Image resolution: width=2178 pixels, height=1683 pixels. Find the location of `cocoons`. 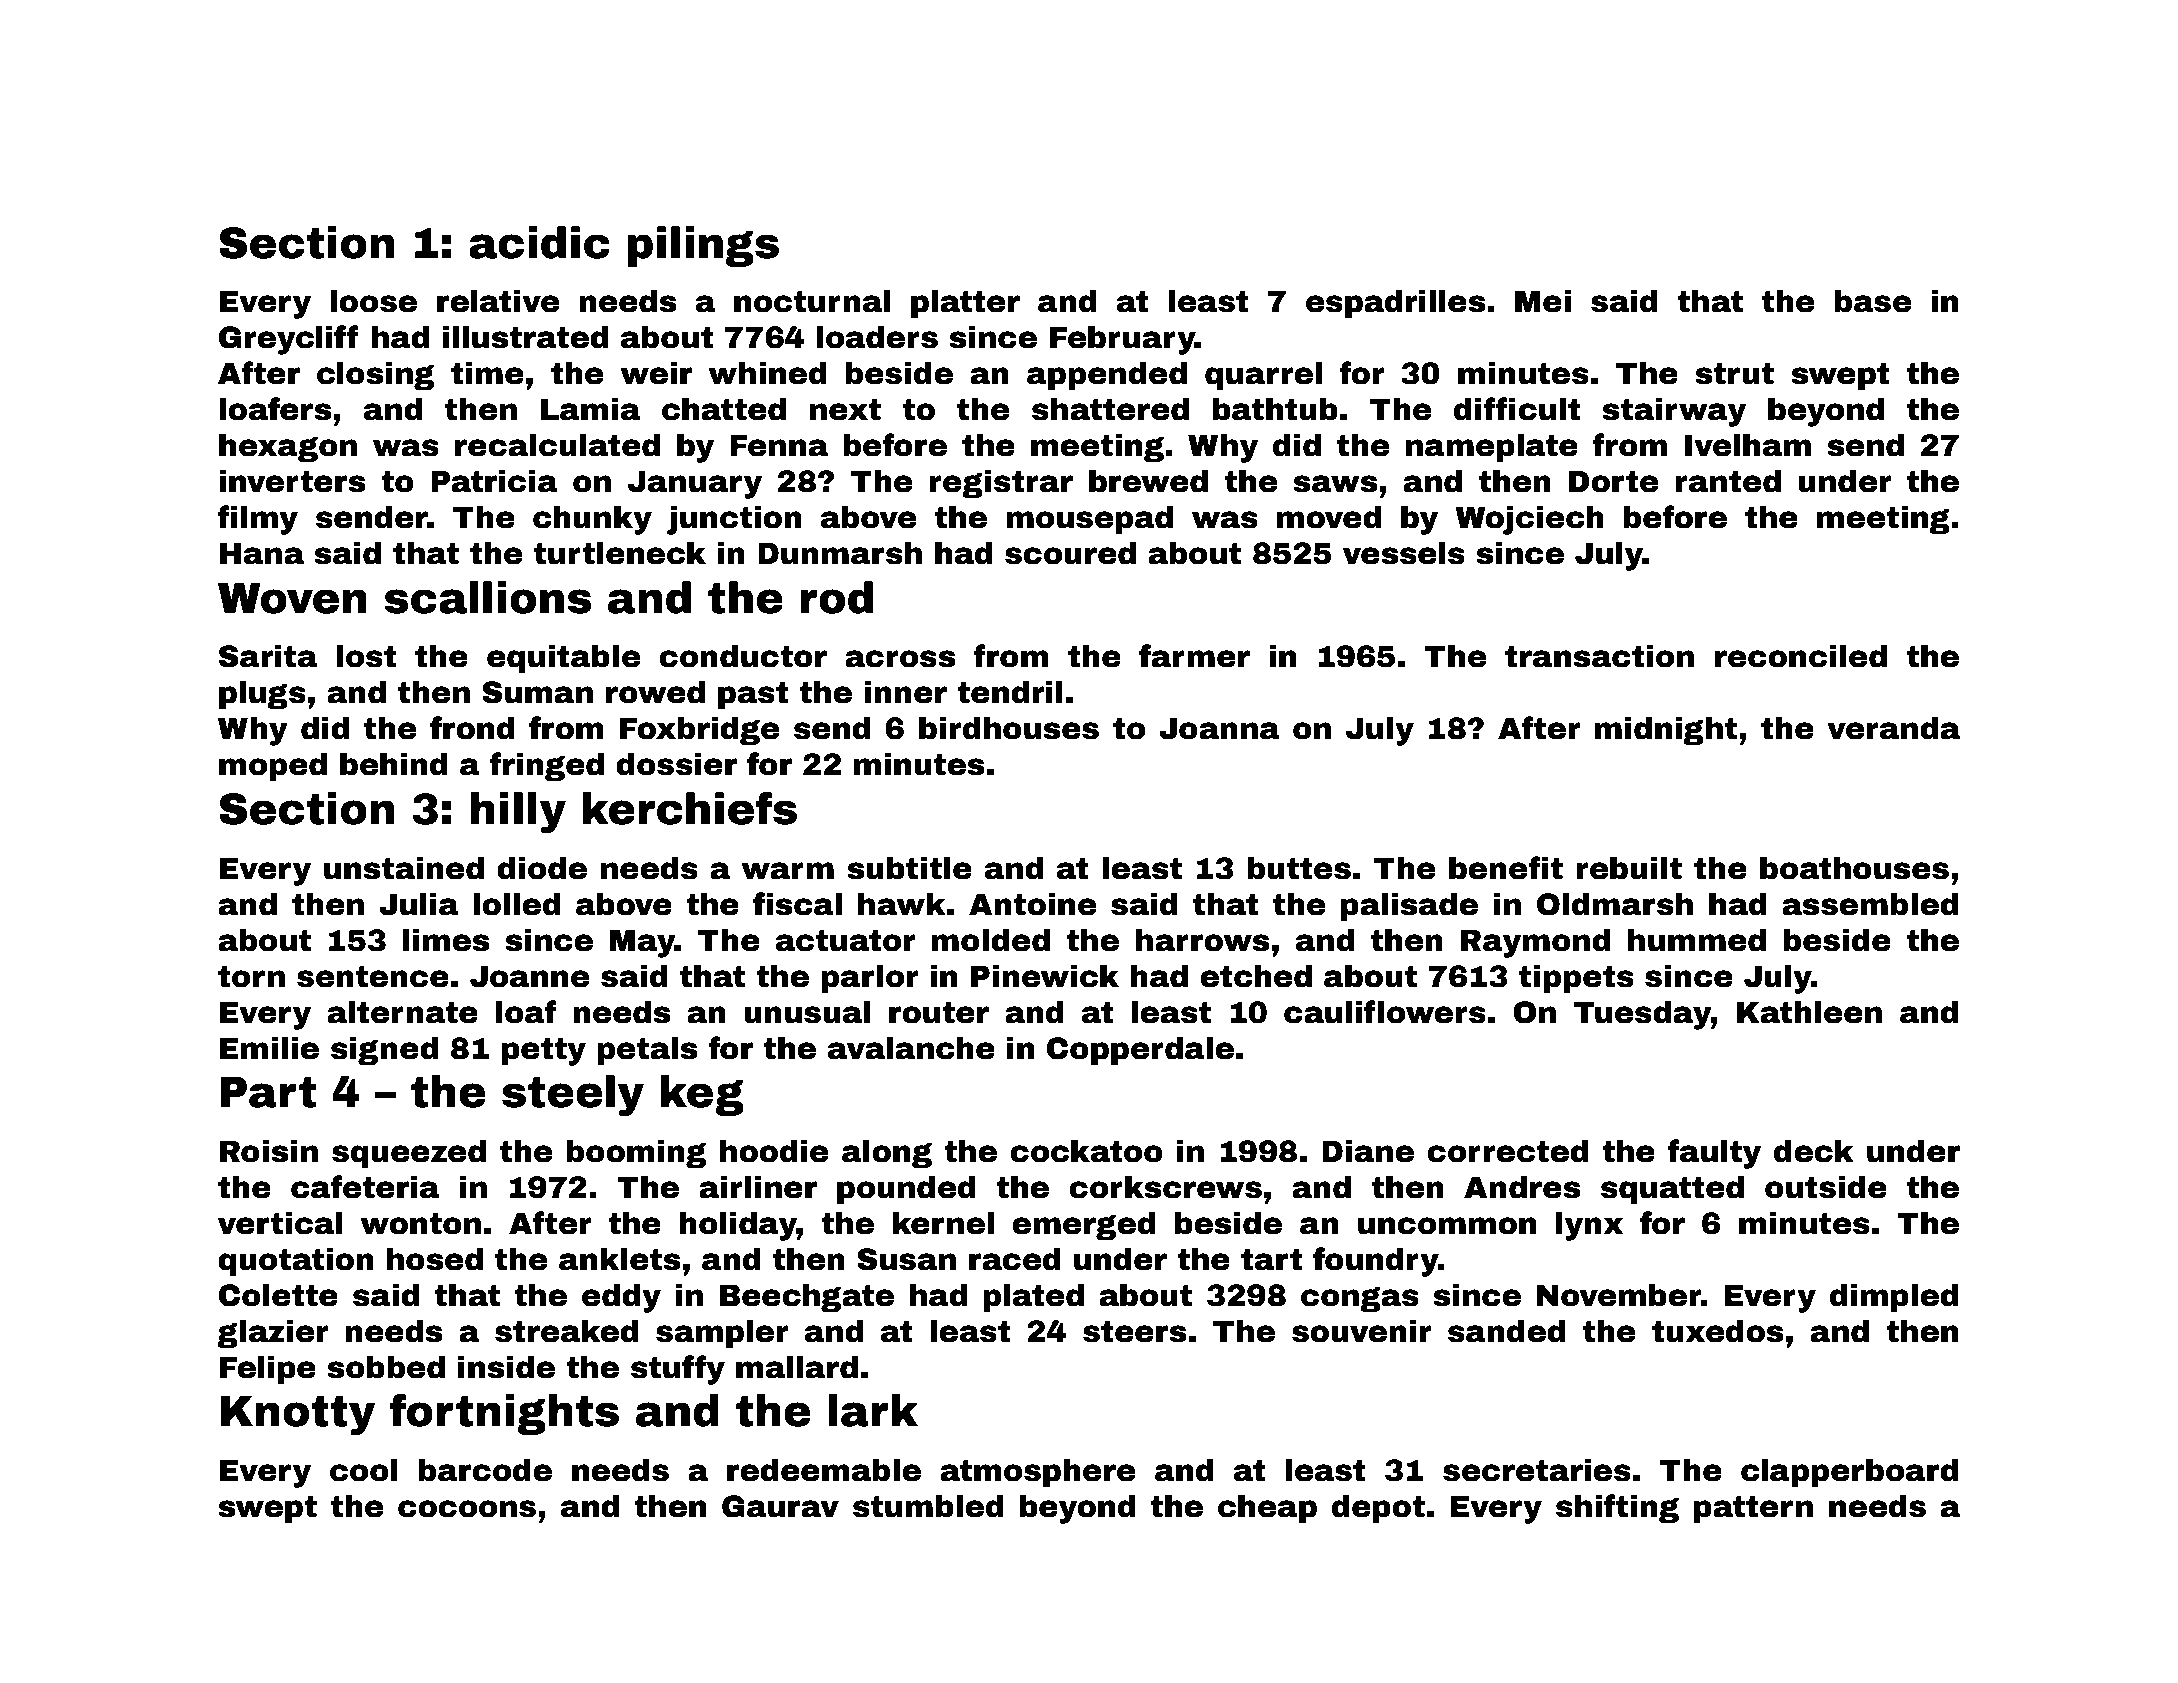

cocoons is located at coordinates (467, 1509).
